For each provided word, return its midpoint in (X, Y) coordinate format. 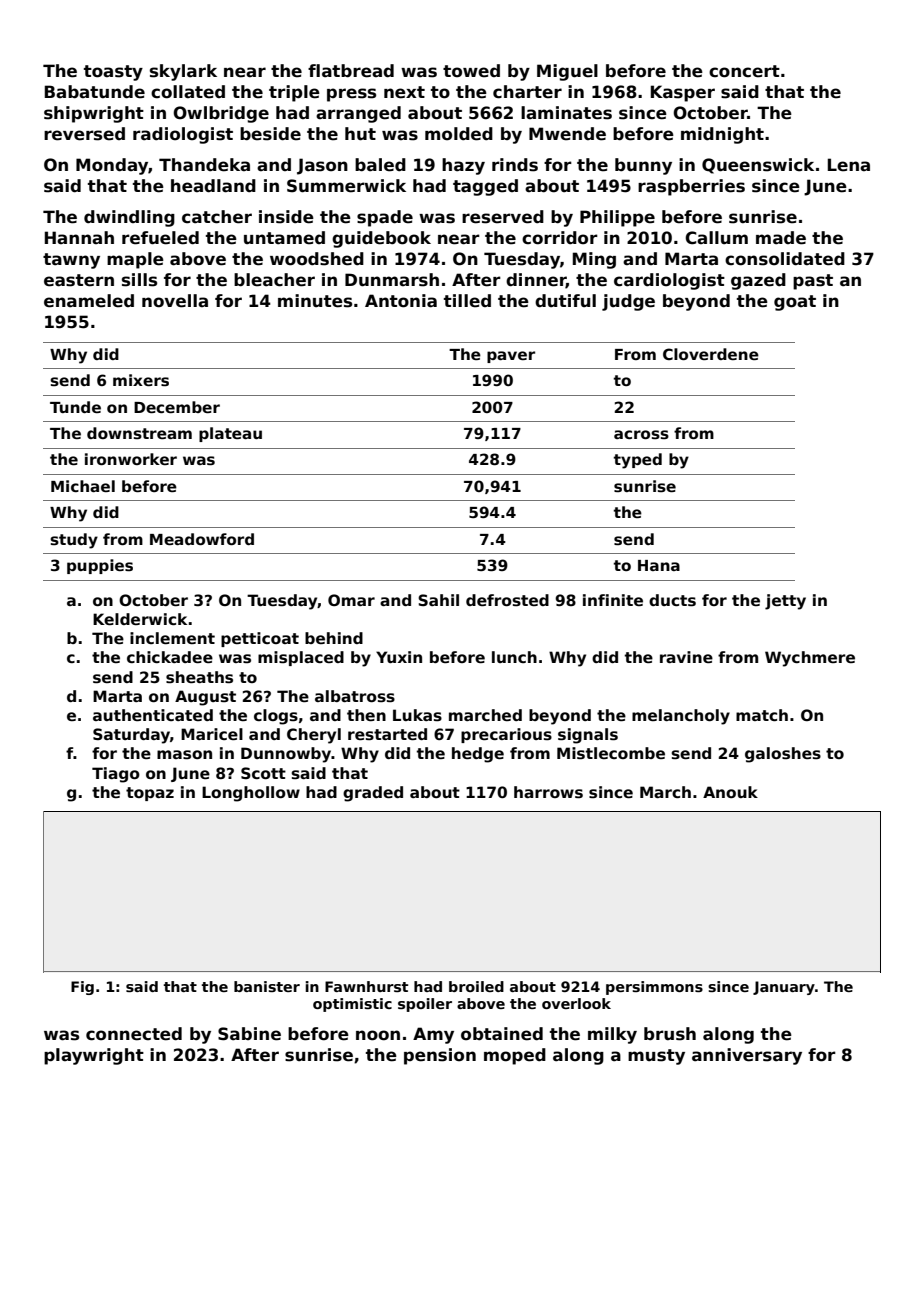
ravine (686, 657)
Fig (82, 988)
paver (511, 357)
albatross (355, 696)
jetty (785, 602)
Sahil (438, 600)
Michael (83, 486)
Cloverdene (711, 354)
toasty (113, 73)
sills (139, 280)
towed (471, 71)
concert (744, 71)
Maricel (212, 734)
